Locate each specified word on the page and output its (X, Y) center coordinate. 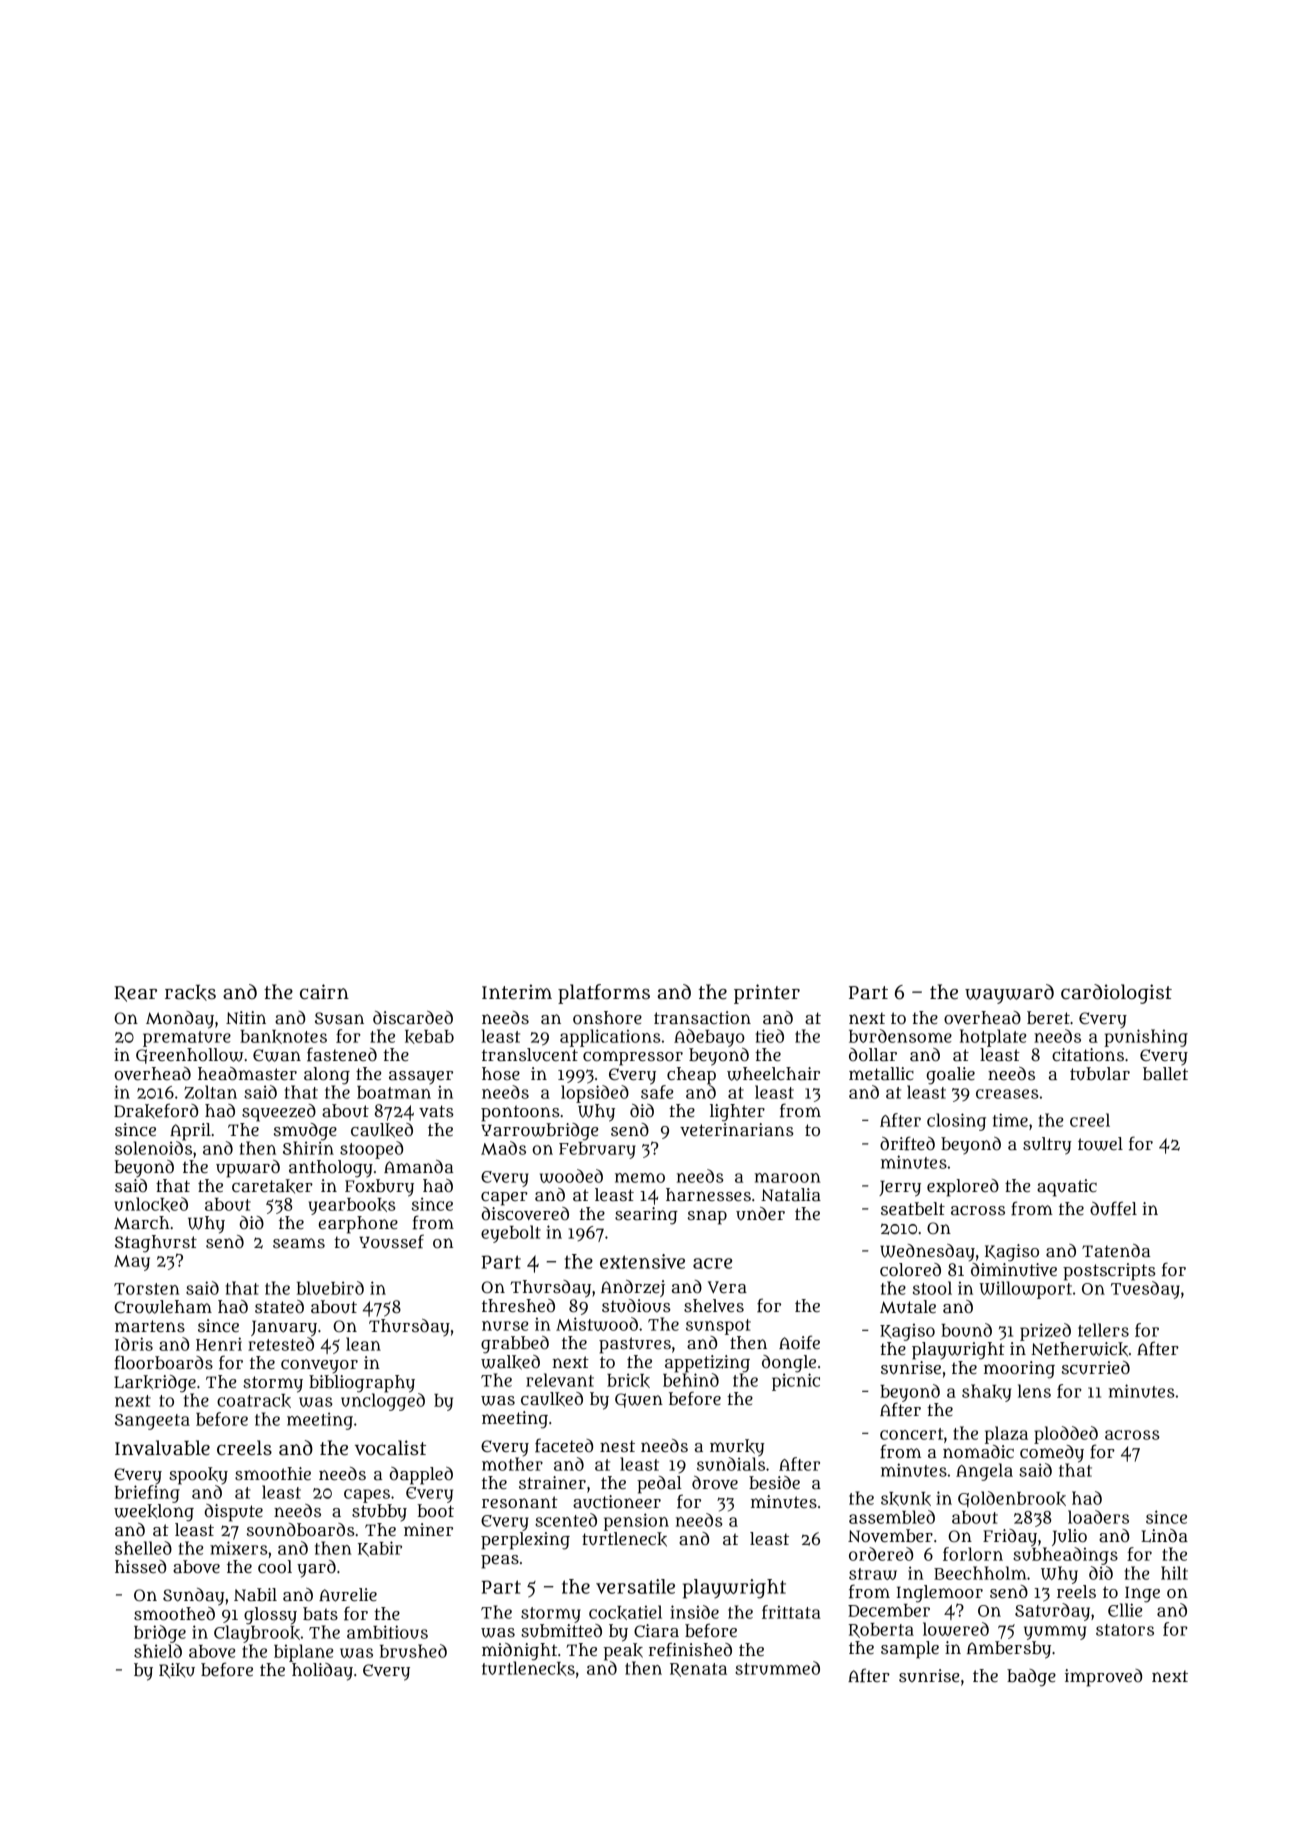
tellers (1103, 1330)
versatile (635, 1586)
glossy (270, 1616)
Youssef (391, 1241)
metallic (881, 1073)
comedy (1052, 1454)
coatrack (254, 1401)
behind (691, 1380)
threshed (518, 1305)
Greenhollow (189, 1056)
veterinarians (737, 1130)
